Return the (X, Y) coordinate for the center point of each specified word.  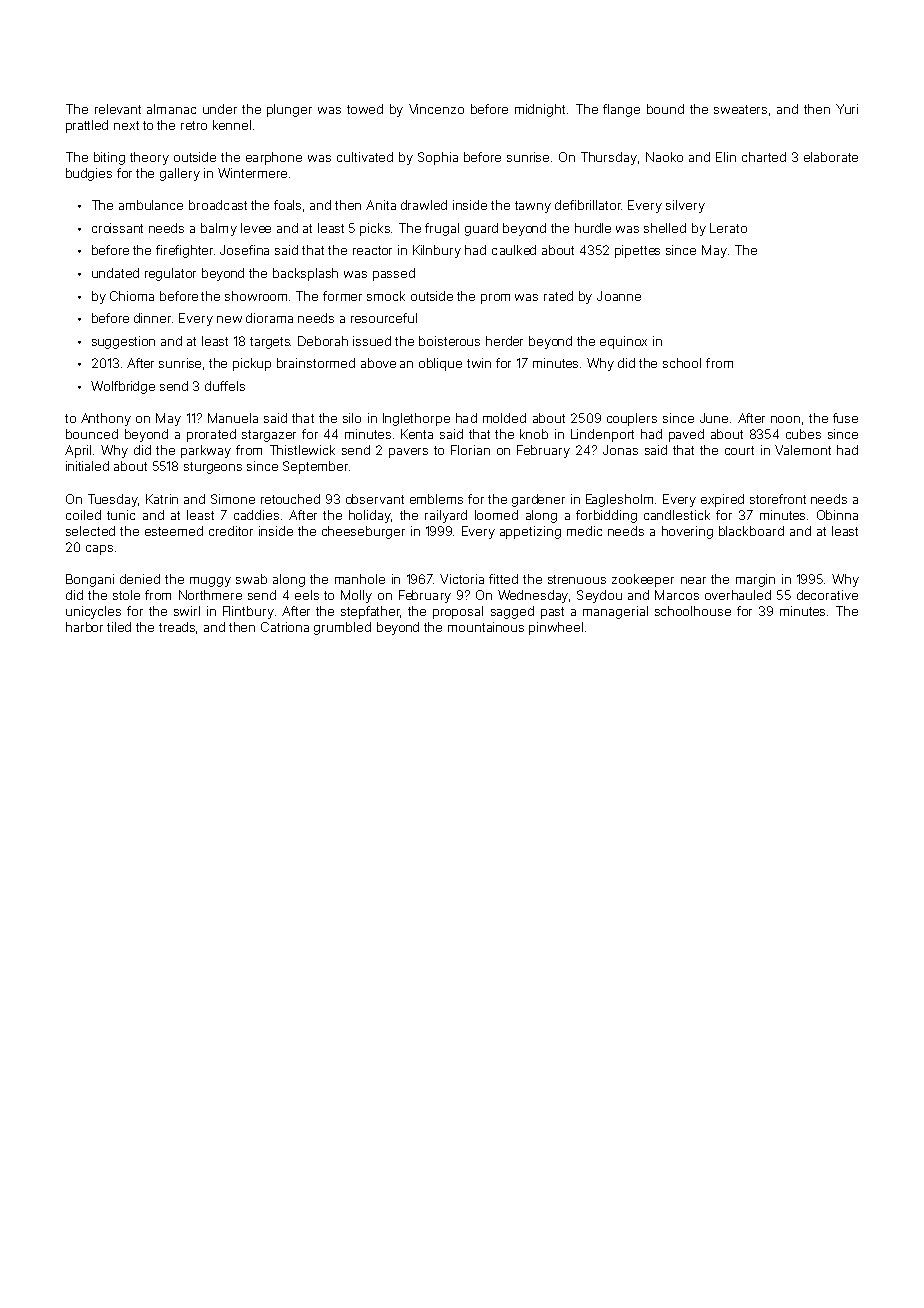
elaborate (831, 157)
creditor (231, 531)
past (552, 613)
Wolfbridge (123, 387)
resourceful (384, 318)
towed (365, 109)
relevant (118, 109)
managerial (615, 612)
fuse (845, 418)
